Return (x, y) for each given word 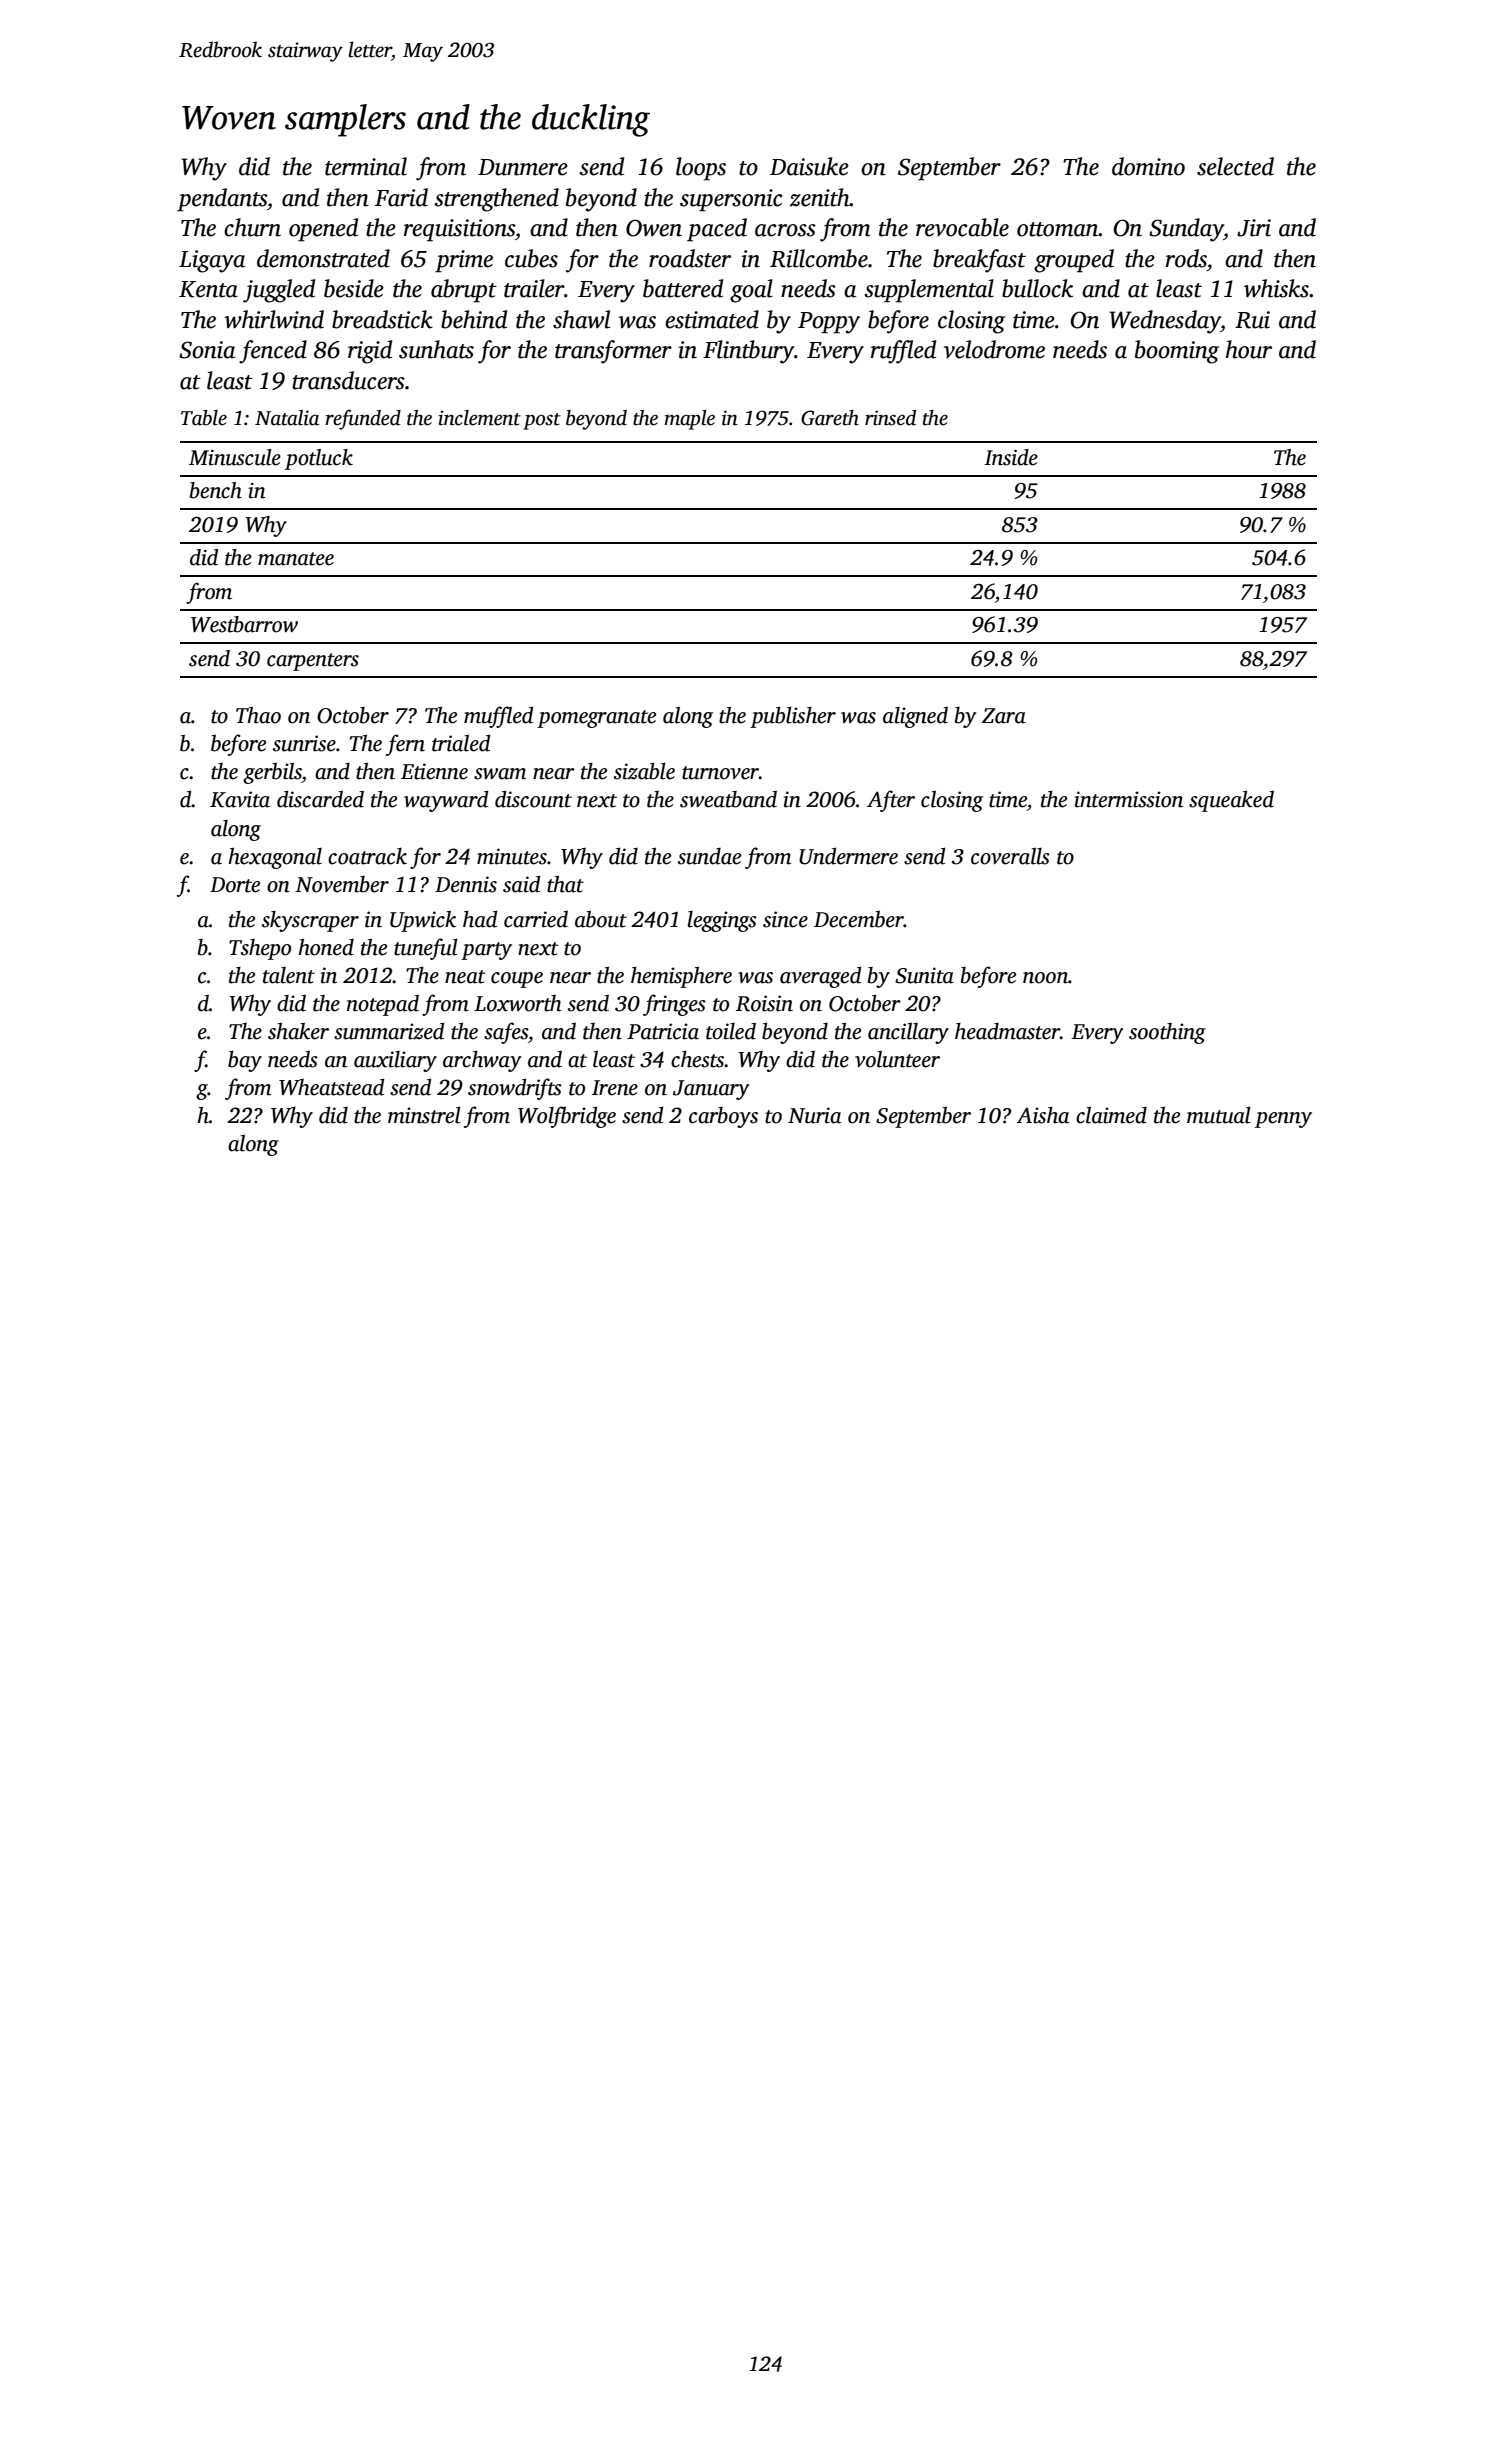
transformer (613, 352)
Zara (1004, 716)
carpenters (313, 662)
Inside (1011, 457)
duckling (591, 120)
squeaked (1231, 801)
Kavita (240, 799)
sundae (709, 856)
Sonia (207, 350)
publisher (793, 717)
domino (1148, 166)
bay (245, 1061)
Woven (229, 118)
